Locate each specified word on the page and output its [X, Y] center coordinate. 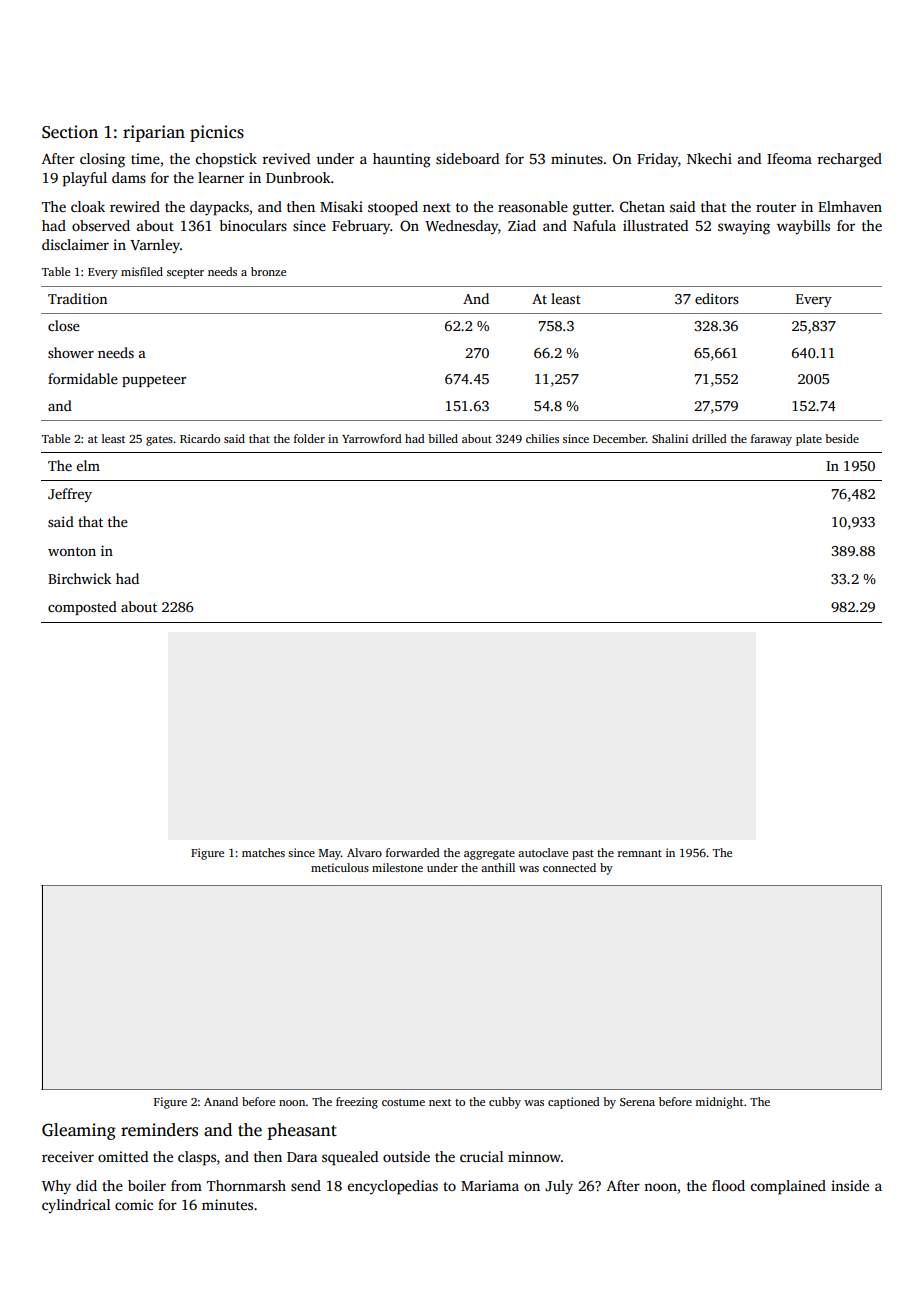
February [361, 227]
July [559, 1187]
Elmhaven [850, 206]
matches [263, 852]
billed [443, 438]
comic [134, 1204]
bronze [268, 271]
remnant [640, 853]
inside [850, 1185]
